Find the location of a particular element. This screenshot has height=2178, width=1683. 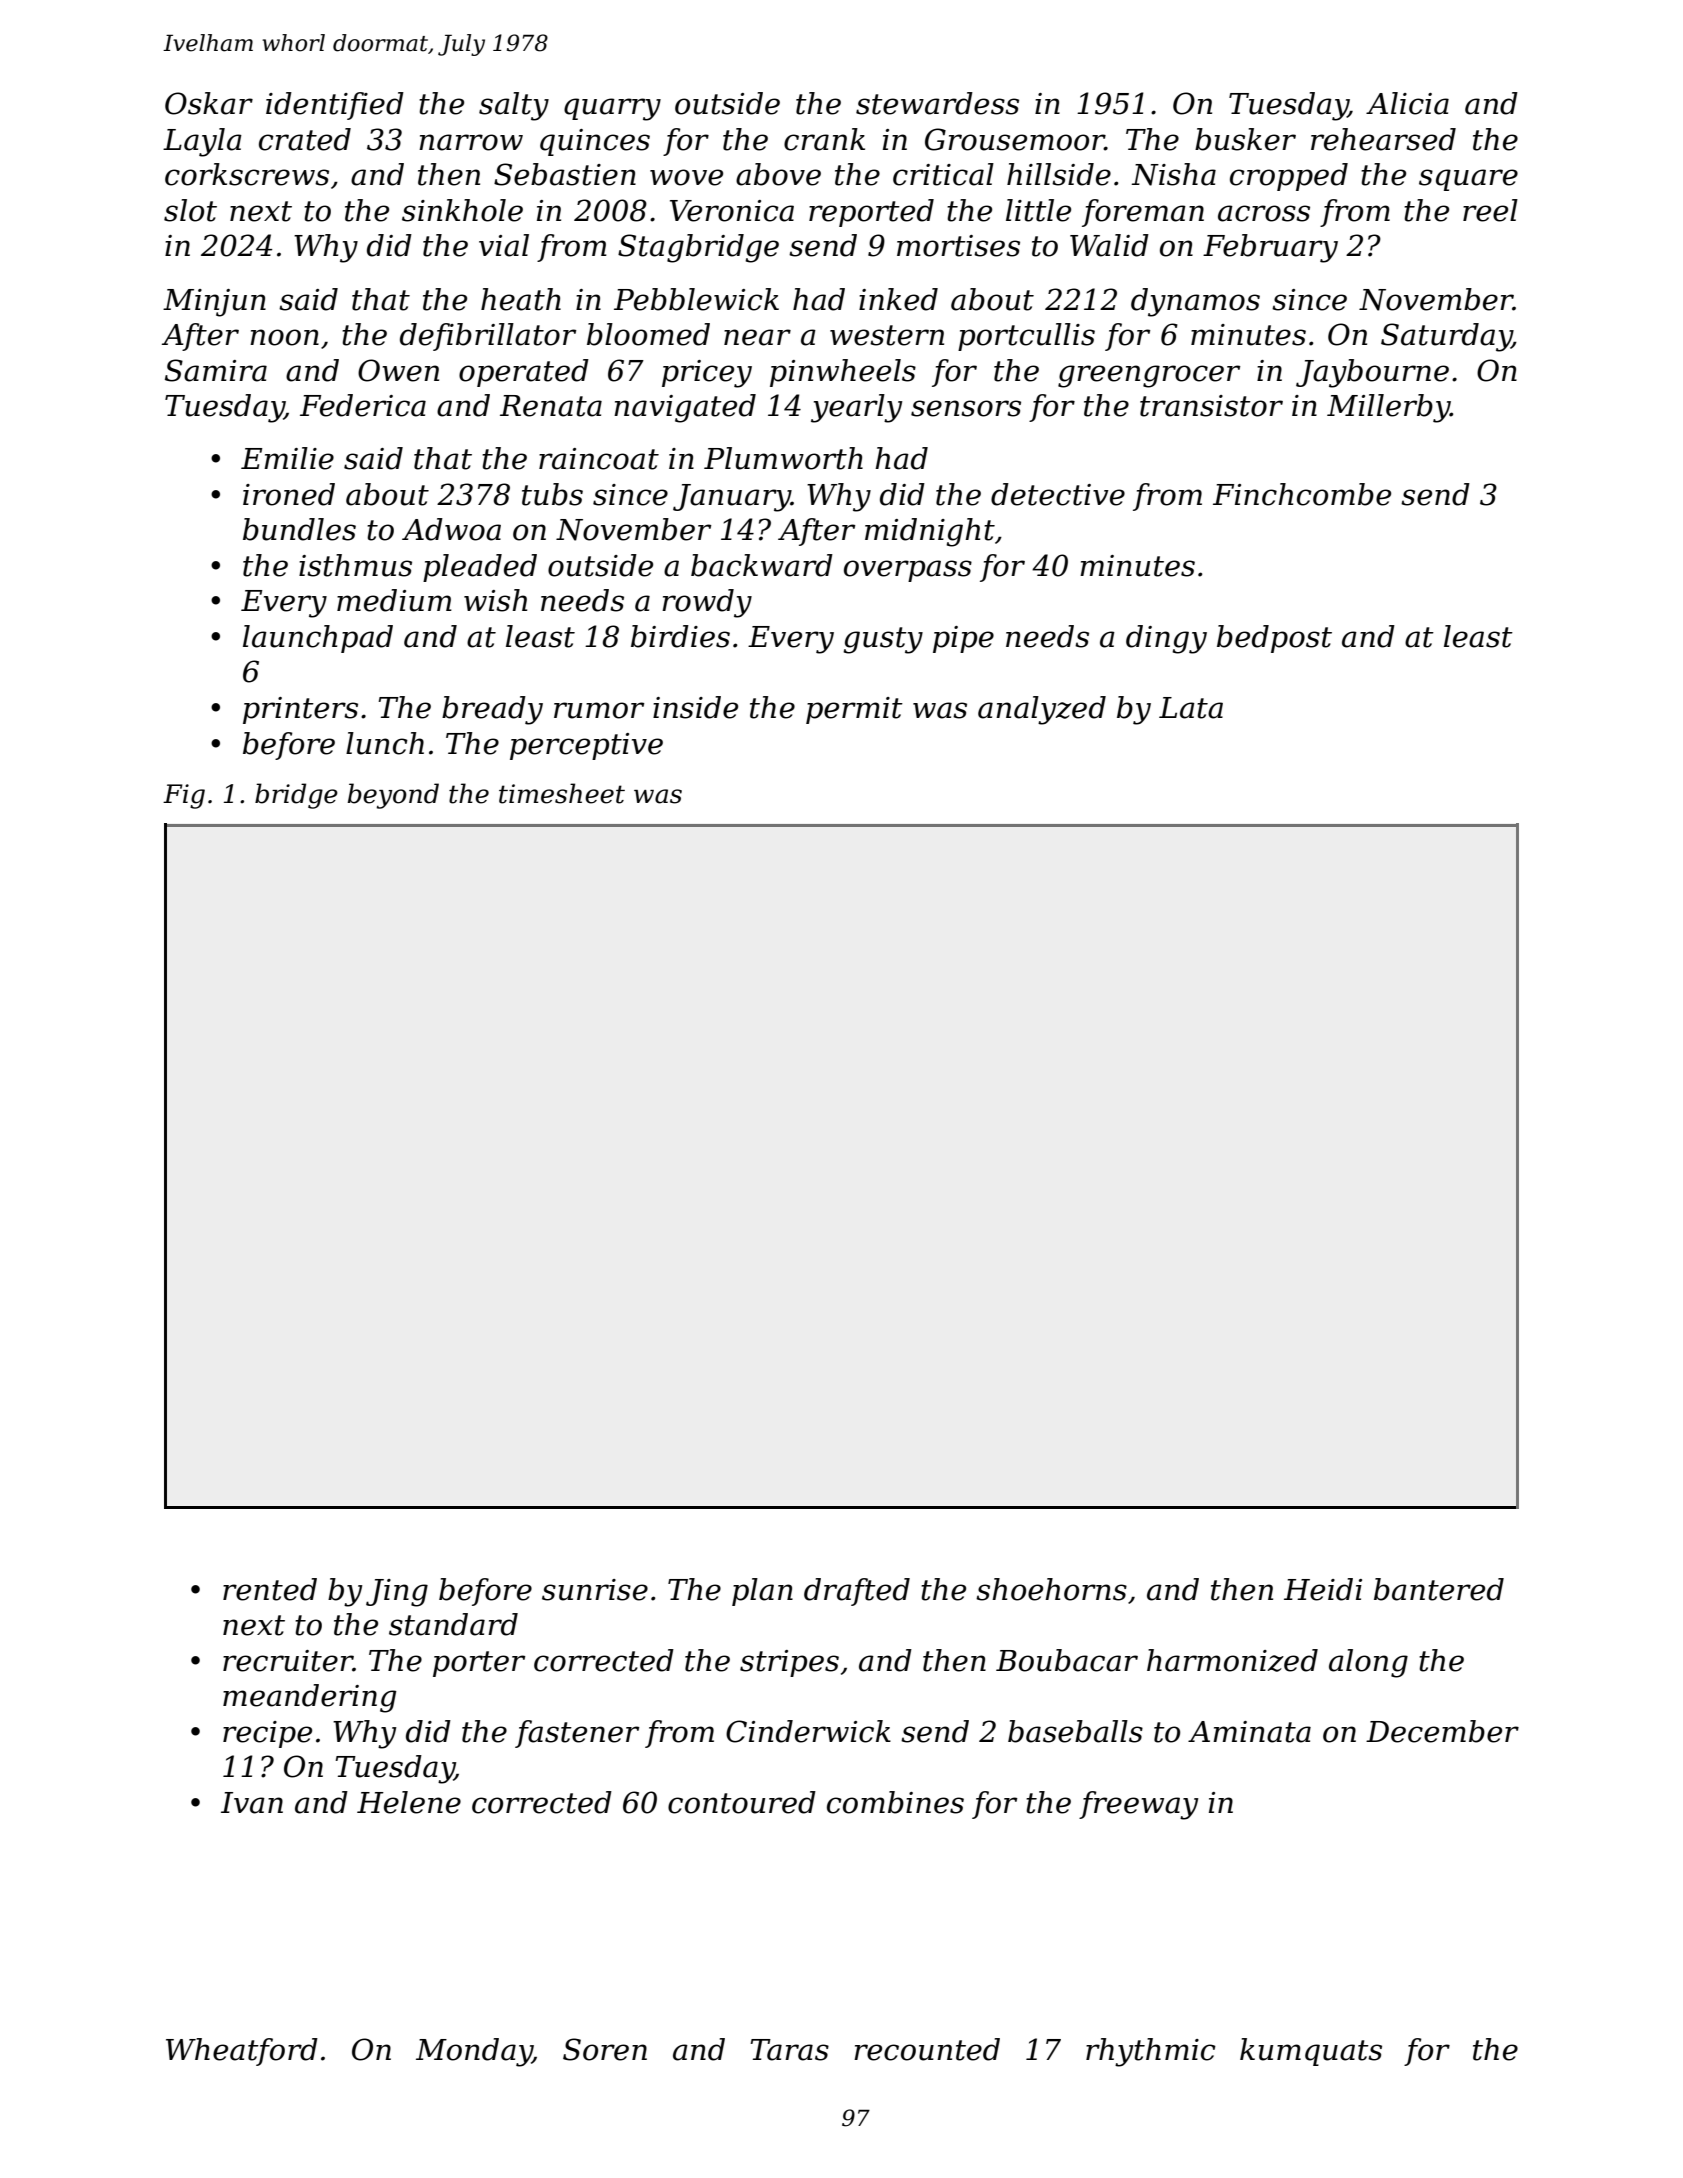

Taras is located at coordinates (789, 2050).
